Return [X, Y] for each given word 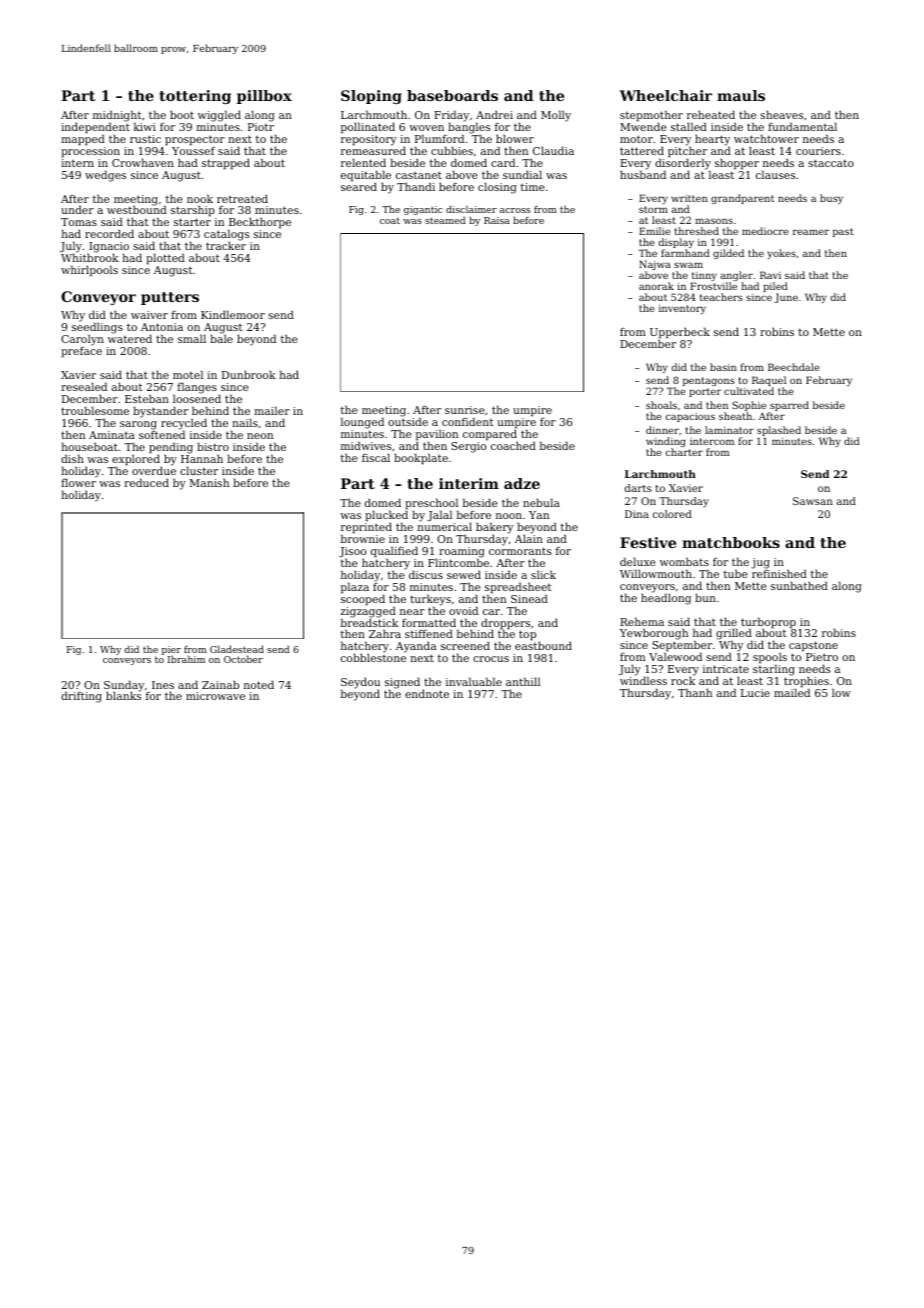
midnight [117, 116]
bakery [494, 528]
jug [760, 563]
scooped [363, 600]
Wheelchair [666, 95]
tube [736, 573]
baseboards [452, 95]
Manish [209, 482]
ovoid [463, 610]
